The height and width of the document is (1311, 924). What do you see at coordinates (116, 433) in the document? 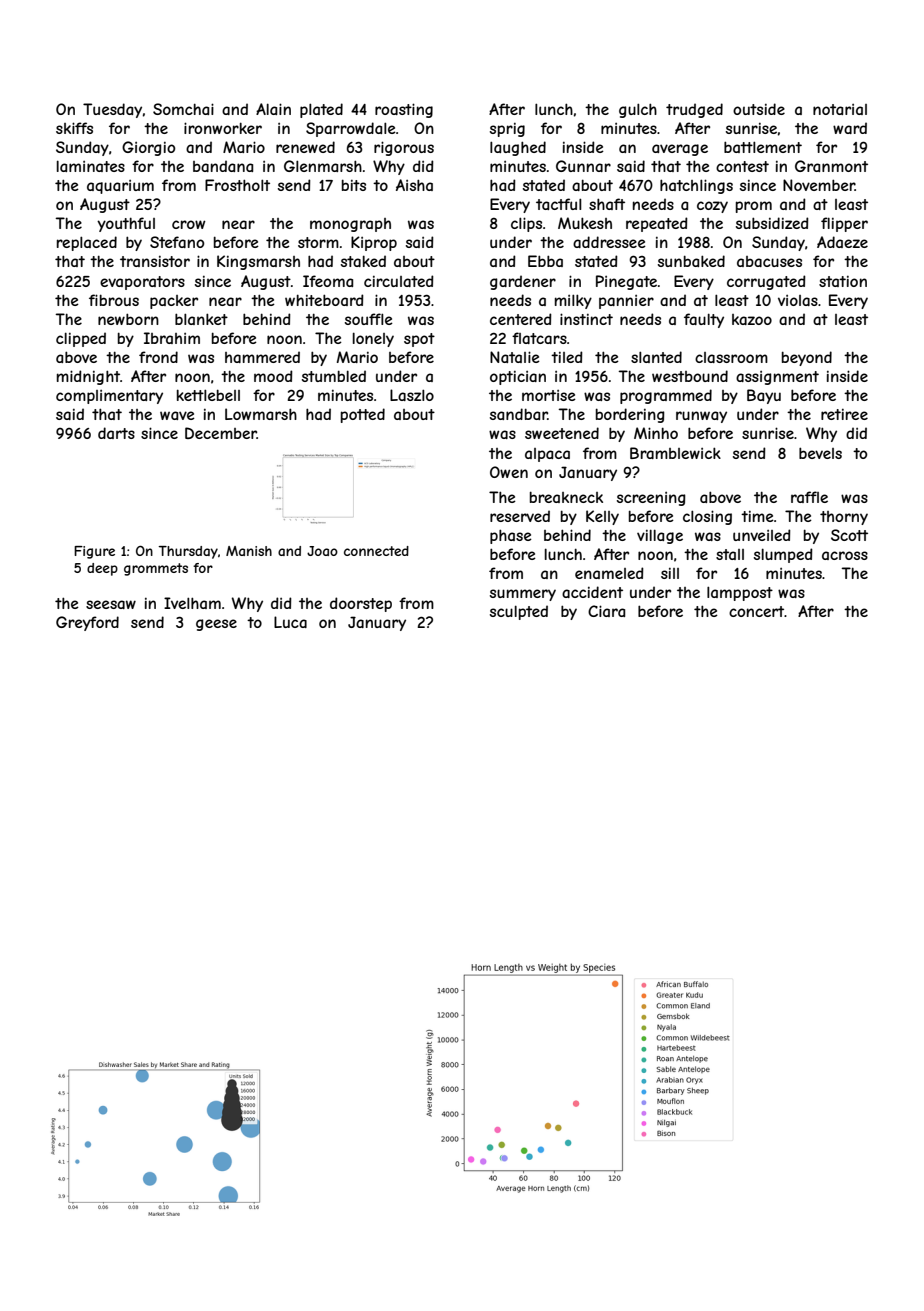
I see `darts` at bounding box center [116, 433].
